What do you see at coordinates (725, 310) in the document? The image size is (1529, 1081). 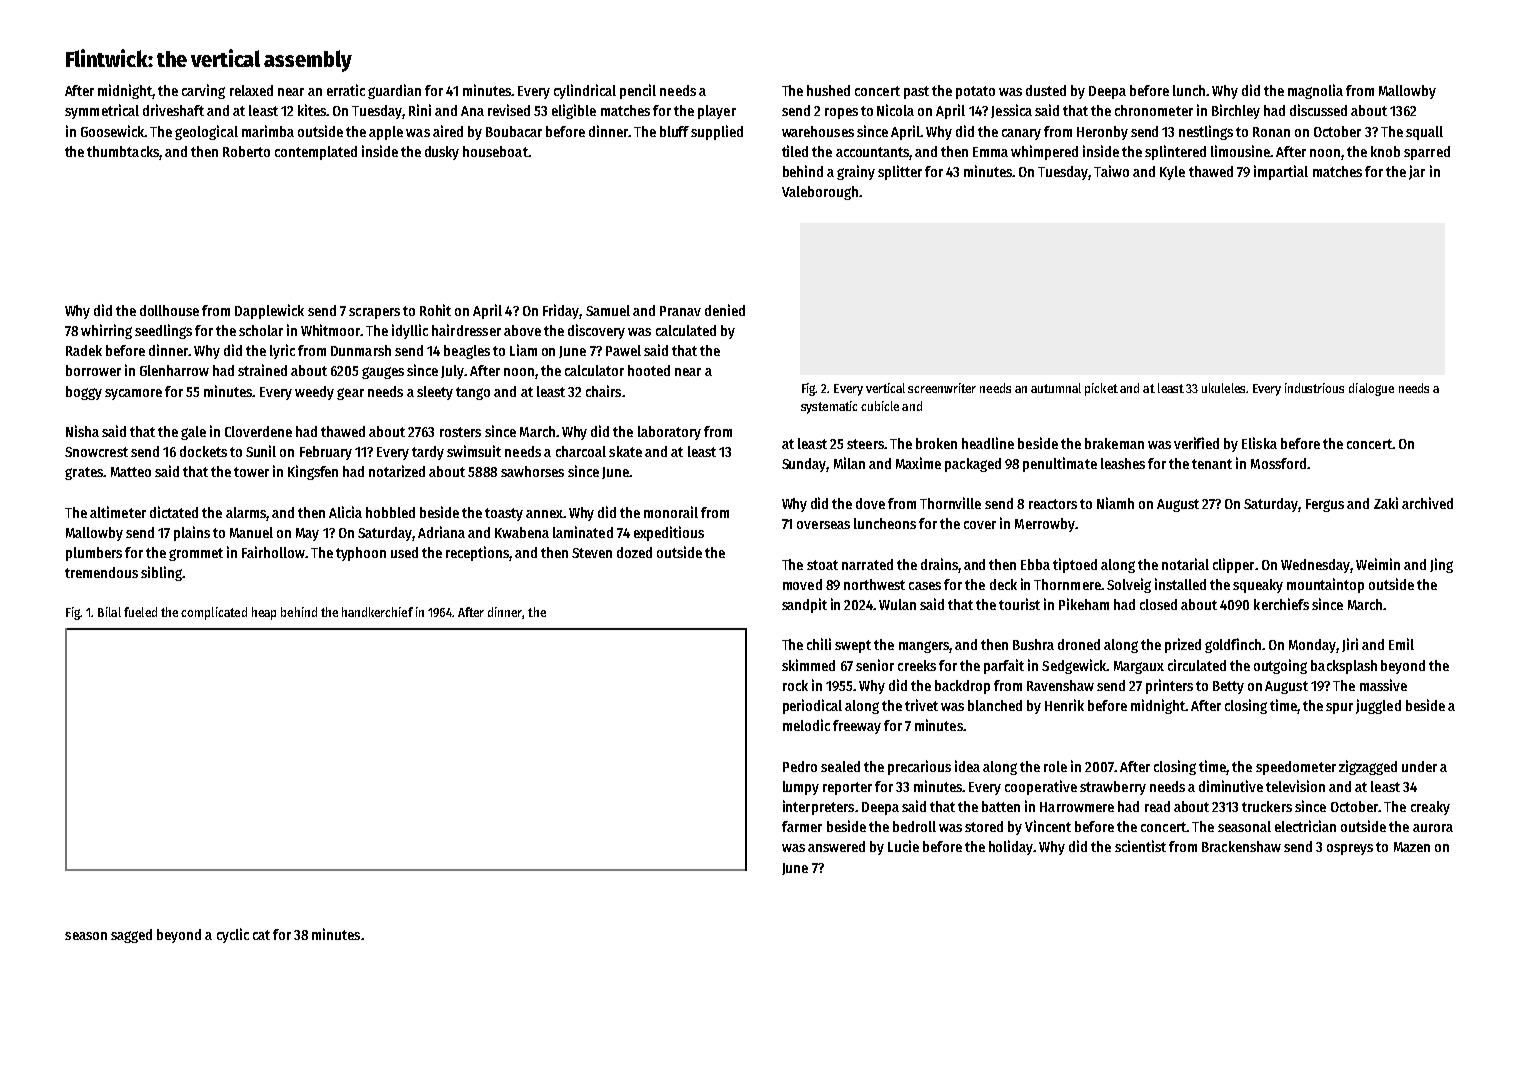 I see `denied` at bounding box center [725, 310].
